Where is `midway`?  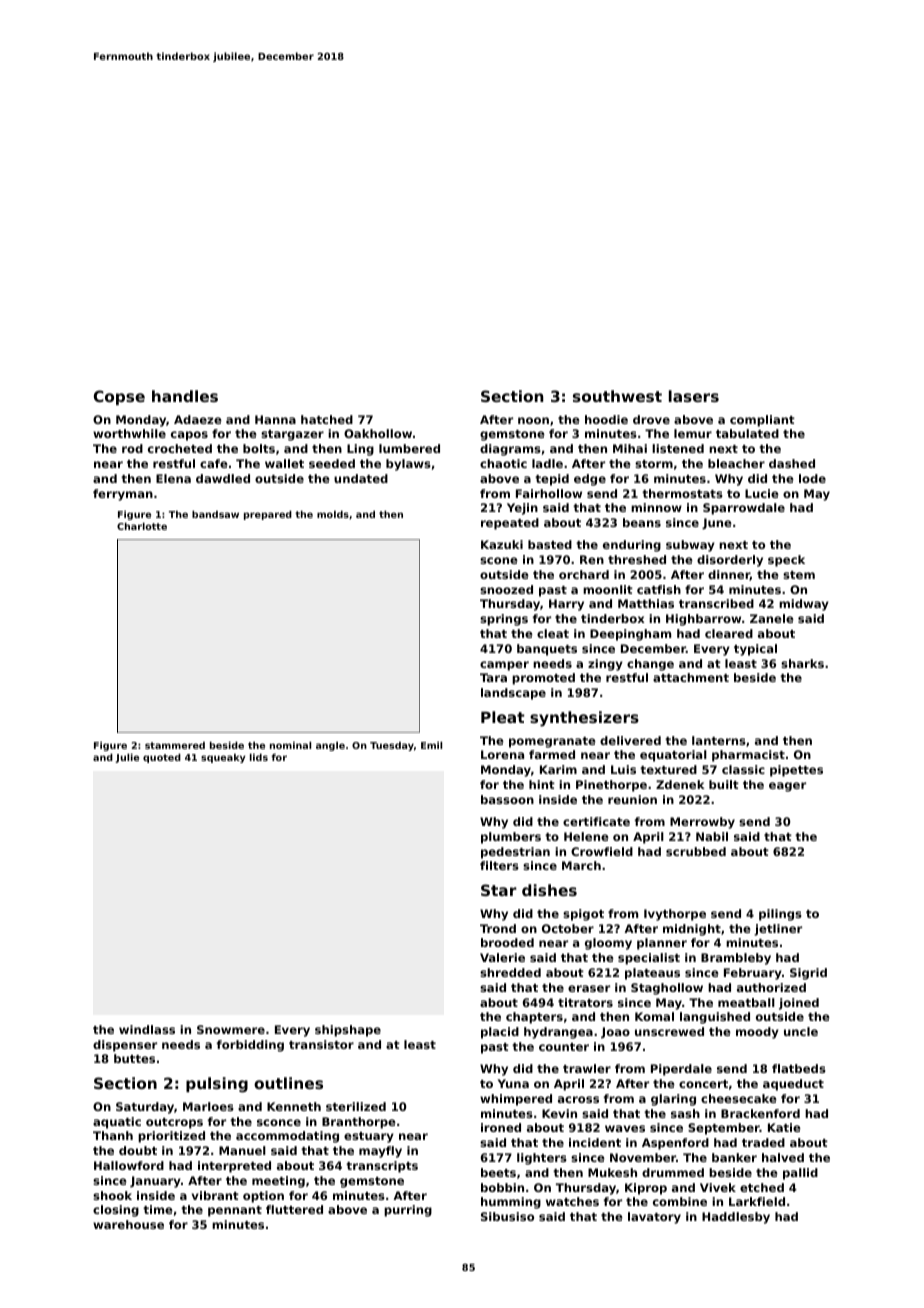
midway is located at coordinates (804, 605).
